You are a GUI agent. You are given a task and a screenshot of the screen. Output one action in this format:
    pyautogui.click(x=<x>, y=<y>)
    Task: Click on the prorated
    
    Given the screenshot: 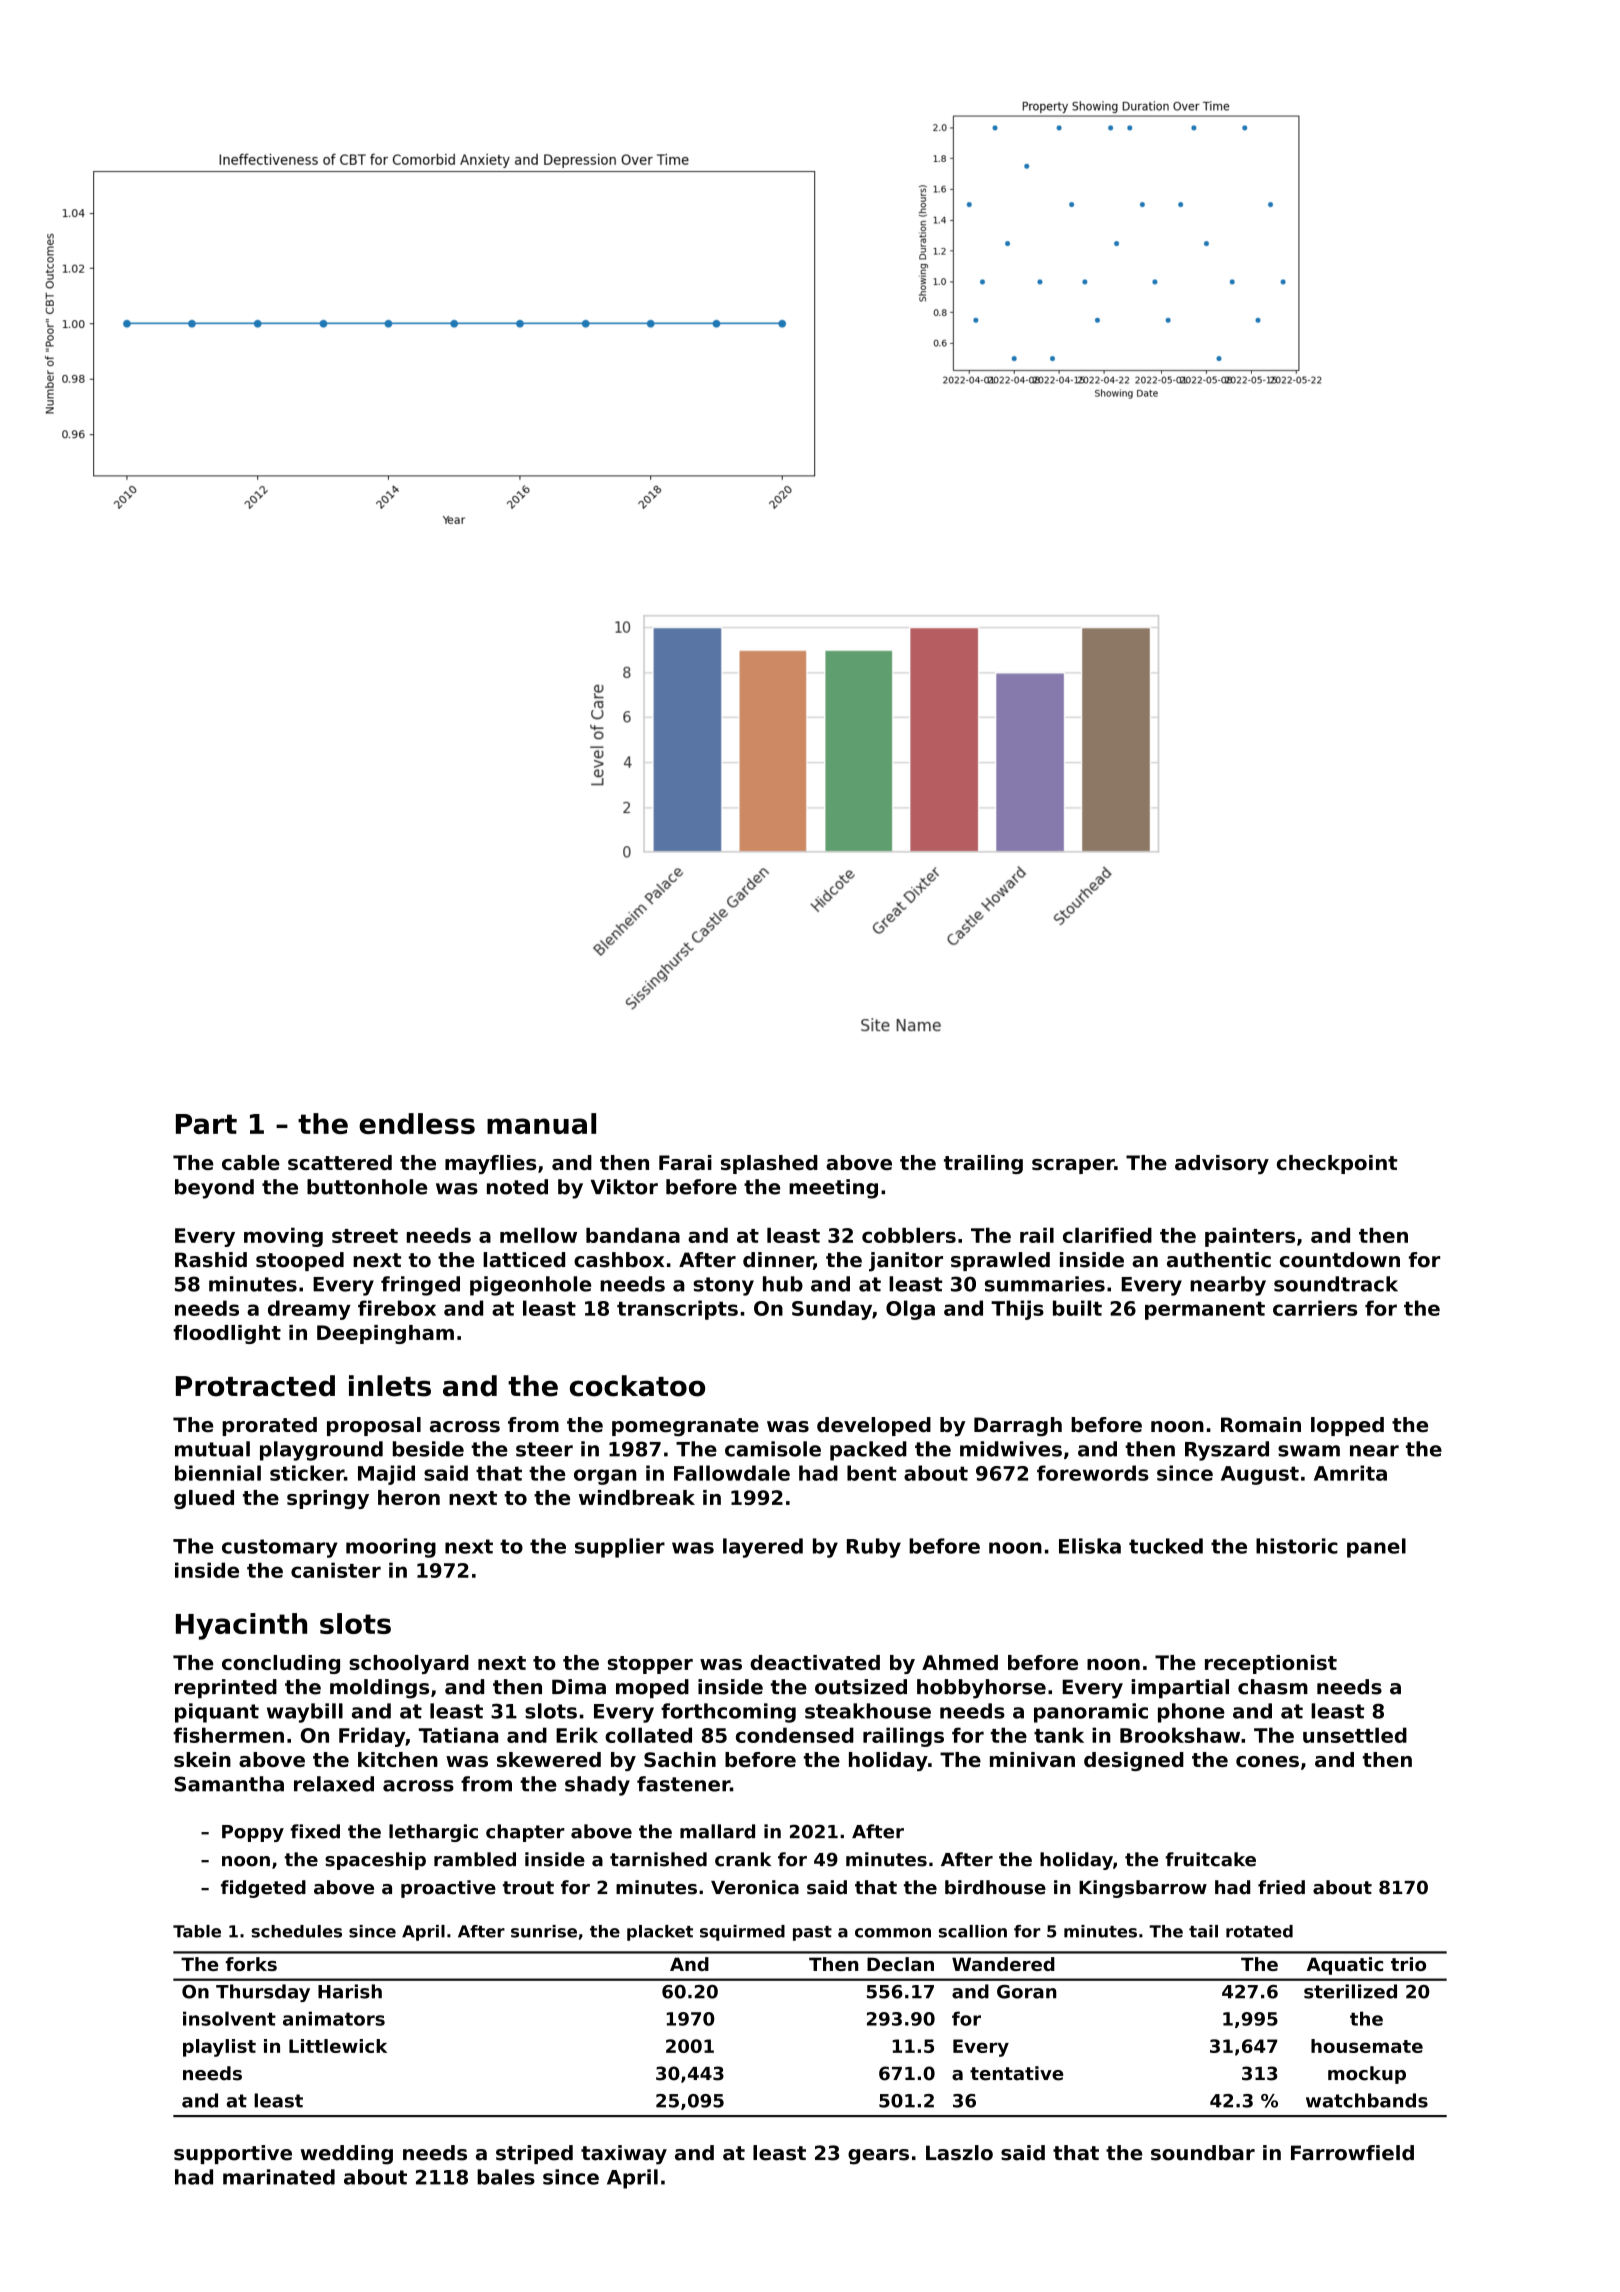 What is the action you would take?
    pyautogui.click(x=269, y=1426)
